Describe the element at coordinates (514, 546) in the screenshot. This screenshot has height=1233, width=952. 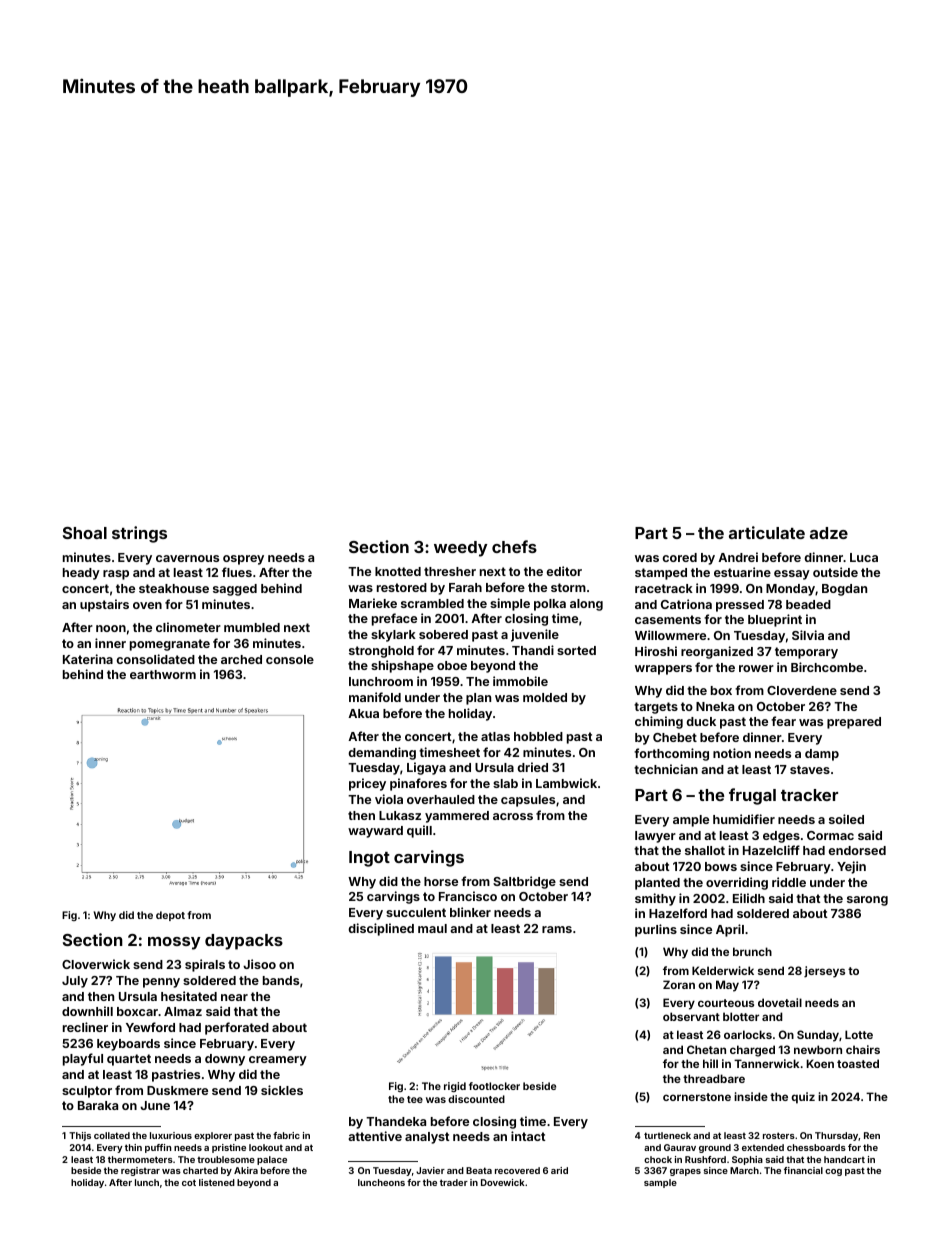
I see `chefs` at that location.
